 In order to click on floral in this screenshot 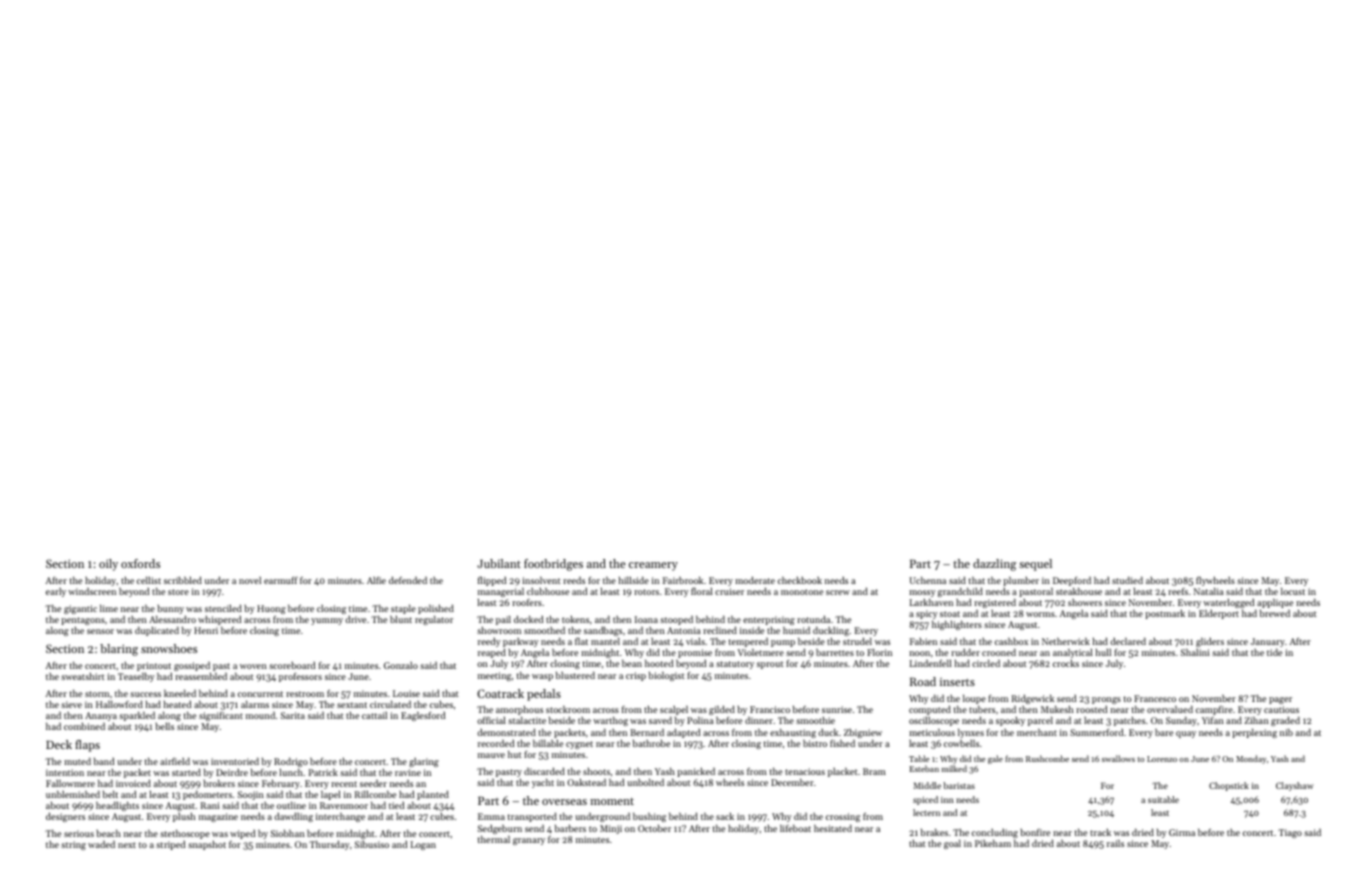, I will do `click(702, 591)`.
